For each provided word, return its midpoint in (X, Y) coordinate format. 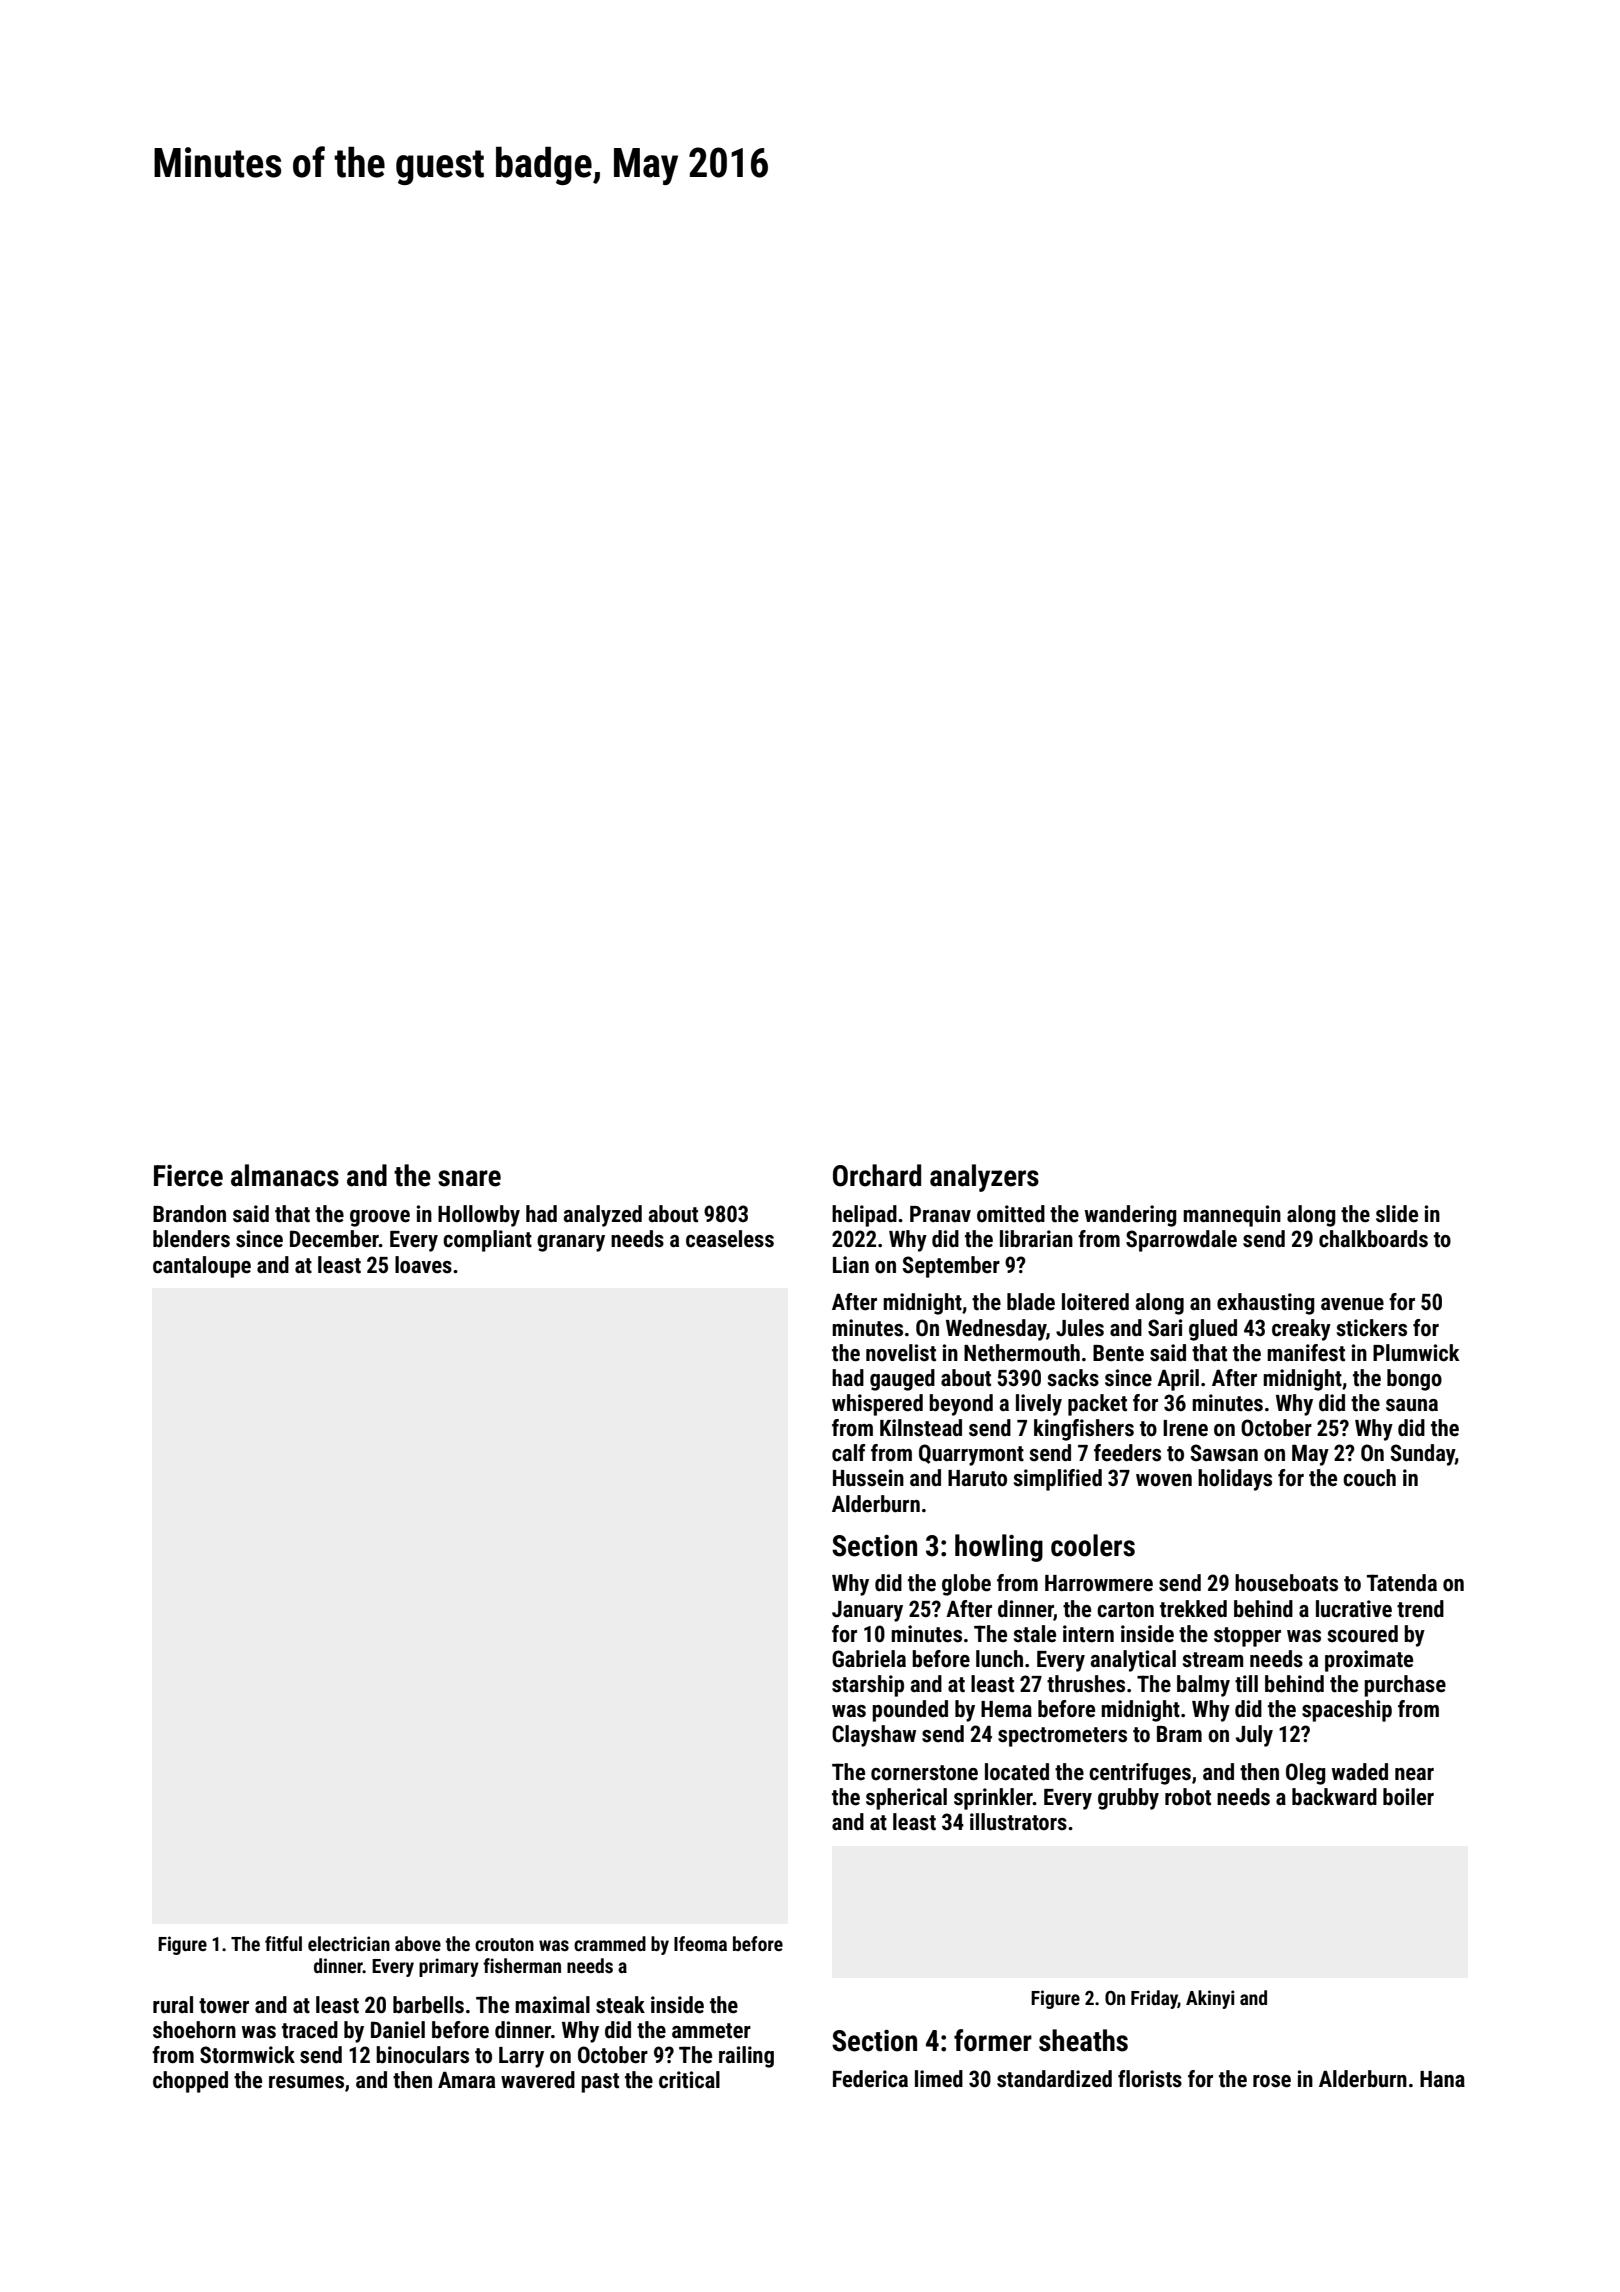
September (951, 1267)
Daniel (398, 2030)
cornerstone (924, 1773)
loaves (423, 1265)
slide (1397, 1214)
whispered (877, 1405)
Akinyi (1210, 1999)
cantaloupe (202, 1267)
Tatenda (1402, 1583)
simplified (1058, 1480)
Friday (1154, 1999)
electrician (349, 1943)
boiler (1408, 1797)
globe (966, 1585)
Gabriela (869, 1659)
